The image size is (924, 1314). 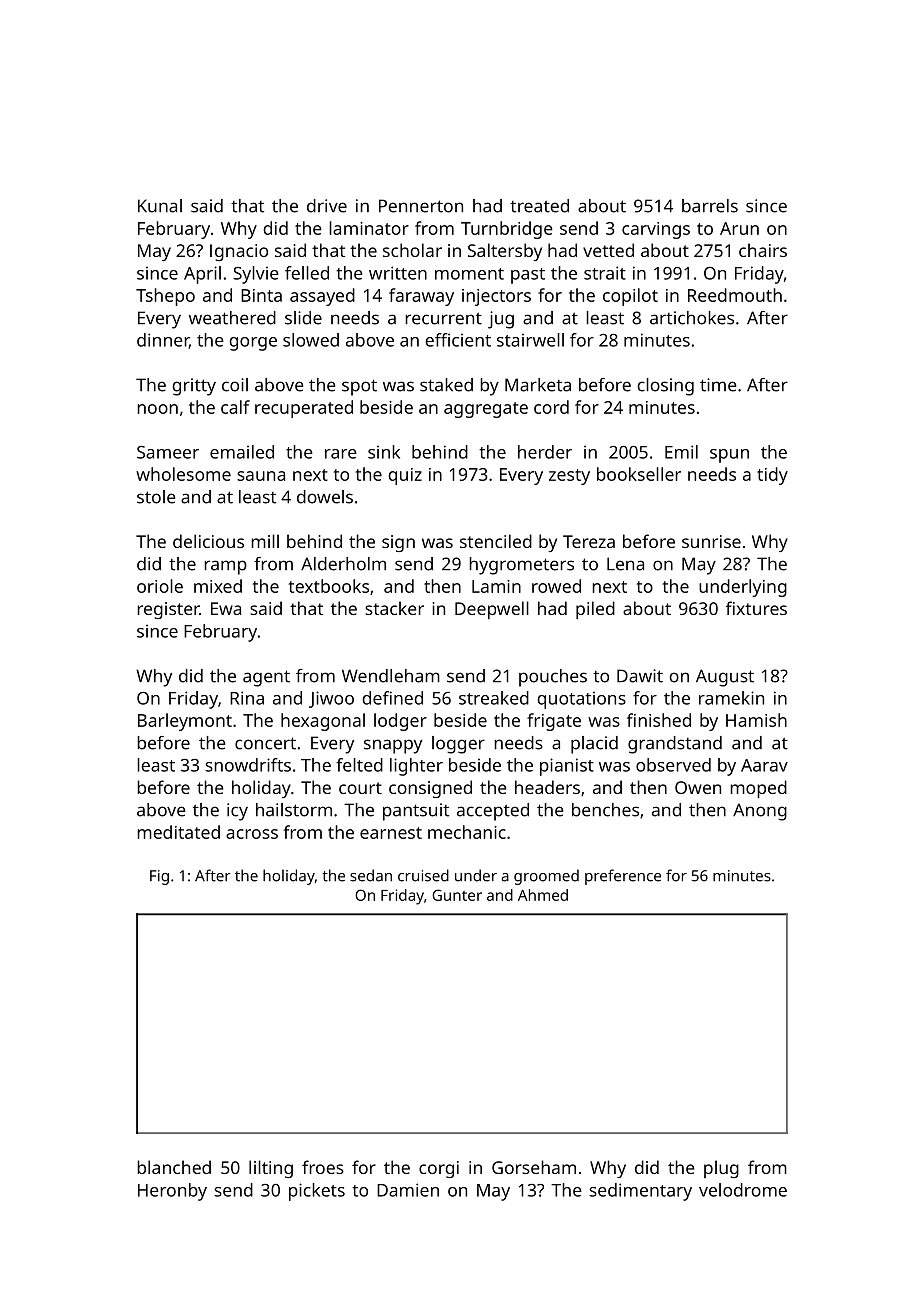 I want to click on Anong, so click(x=760, y=812).
